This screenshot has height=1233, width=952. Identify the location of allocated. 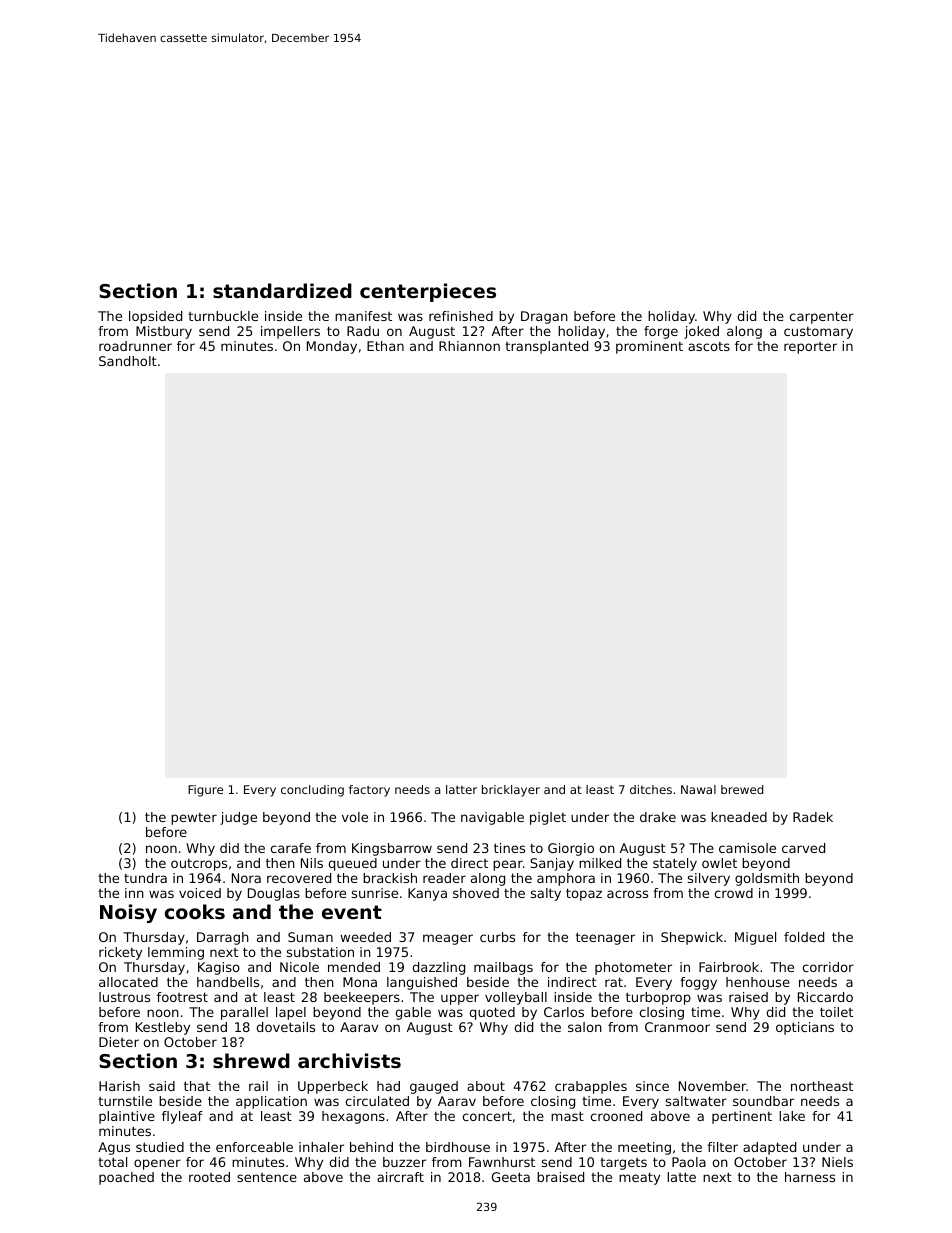
(128, 982).
